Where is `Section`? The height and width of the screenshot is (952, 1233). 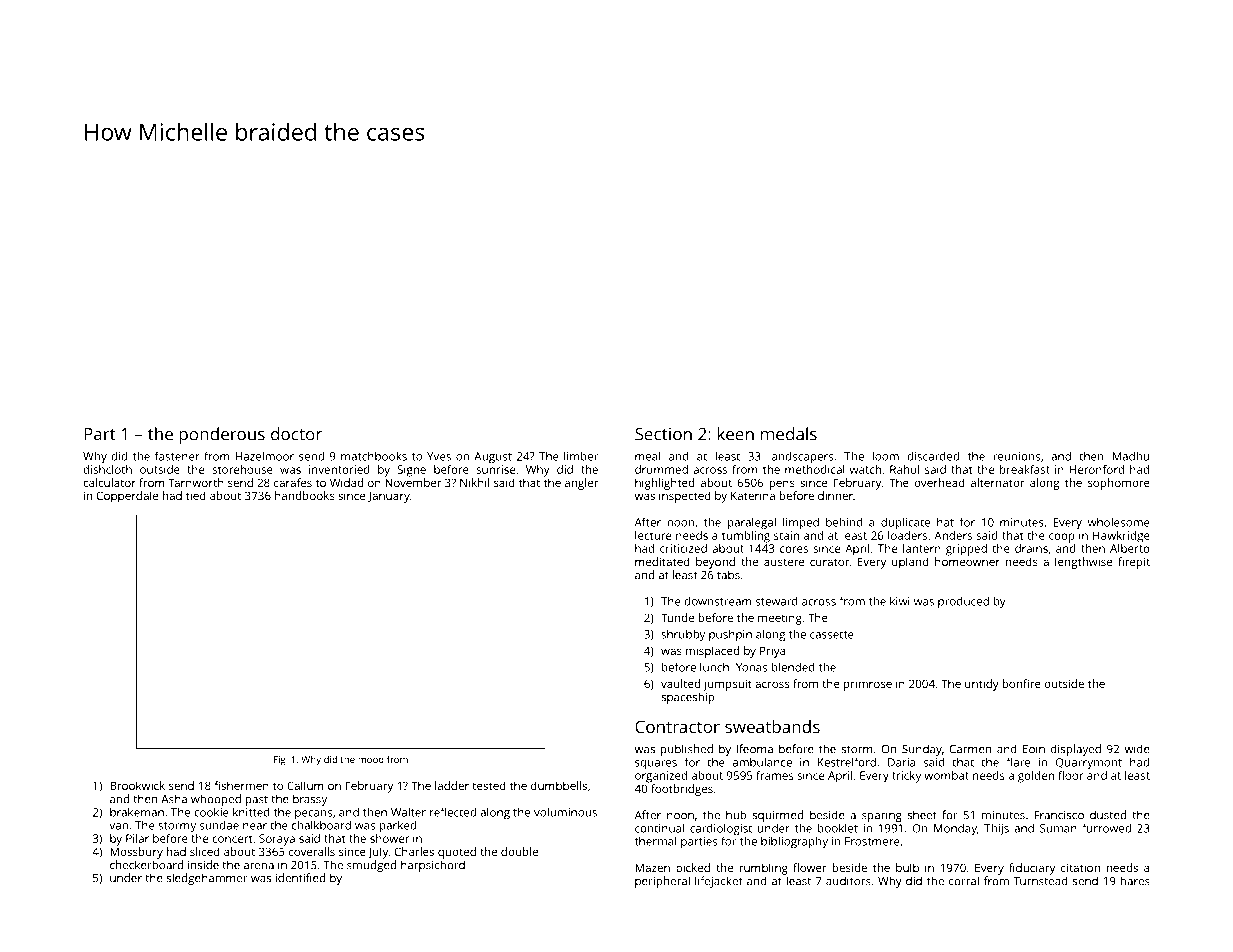 Section is located at coordinates (663, 434).
